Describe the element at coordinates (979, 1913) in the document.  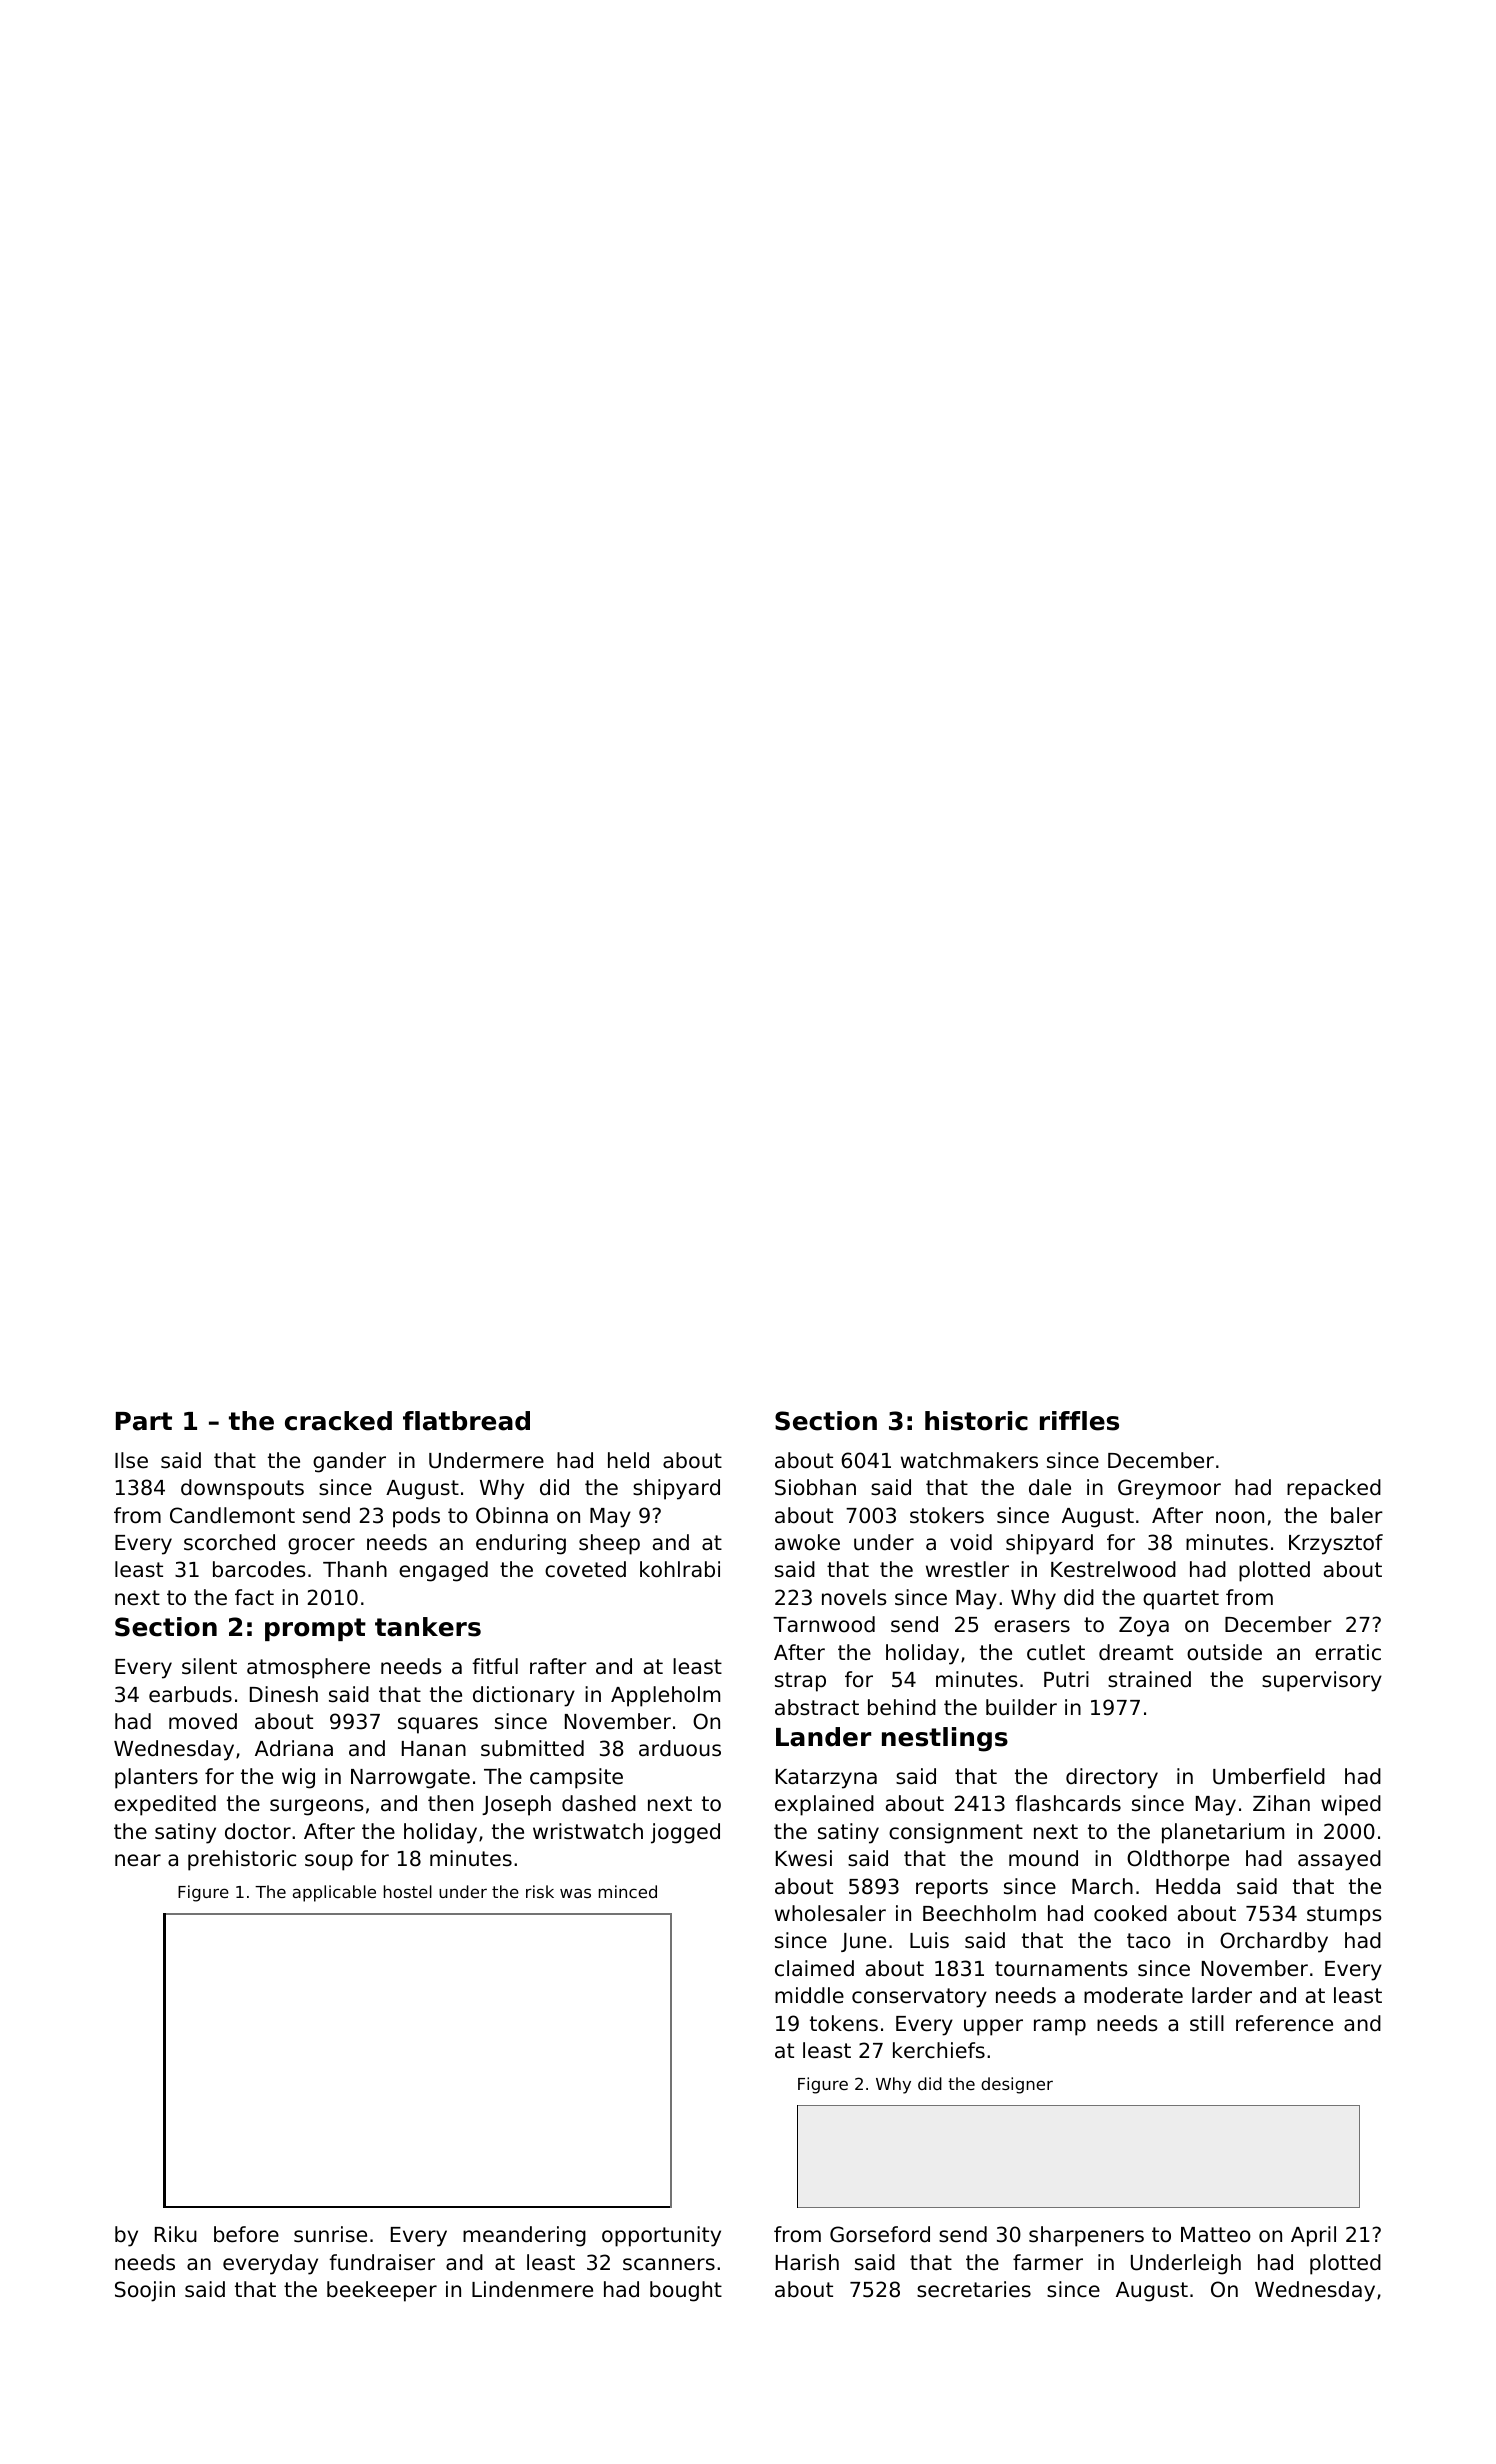
I see `Beechholm` at that location.
